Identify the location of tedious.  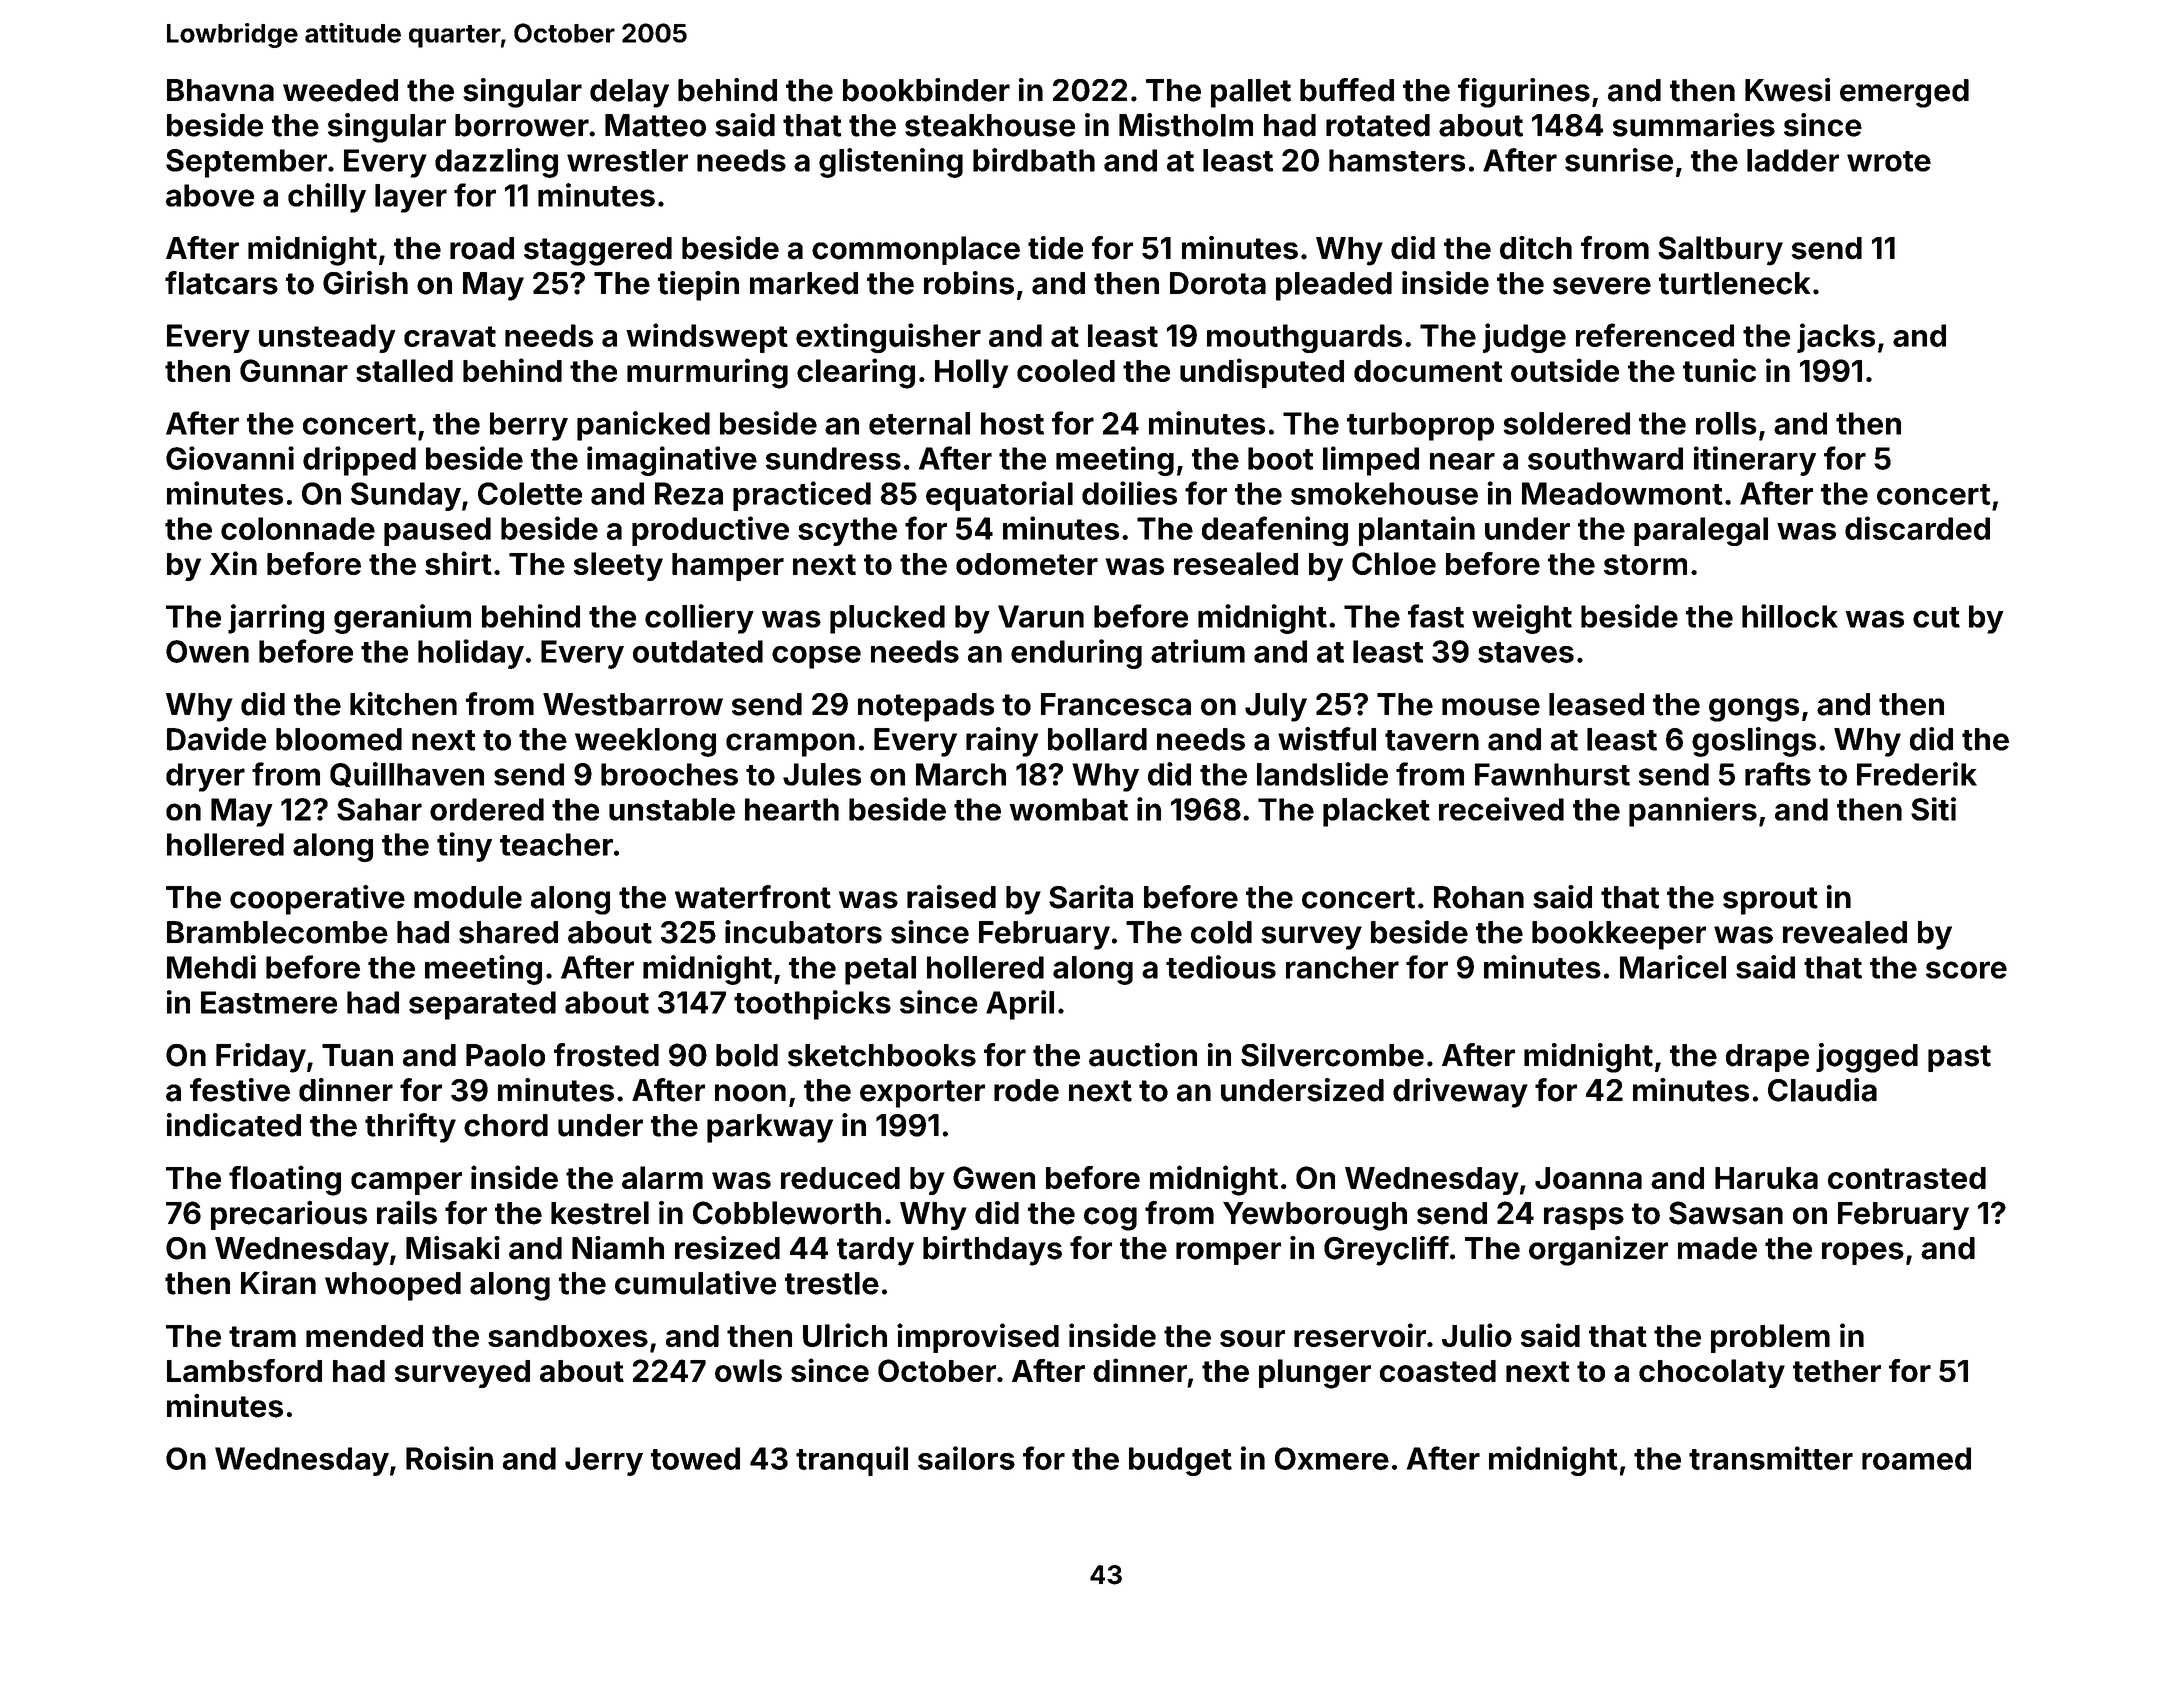
(1221, 967).
